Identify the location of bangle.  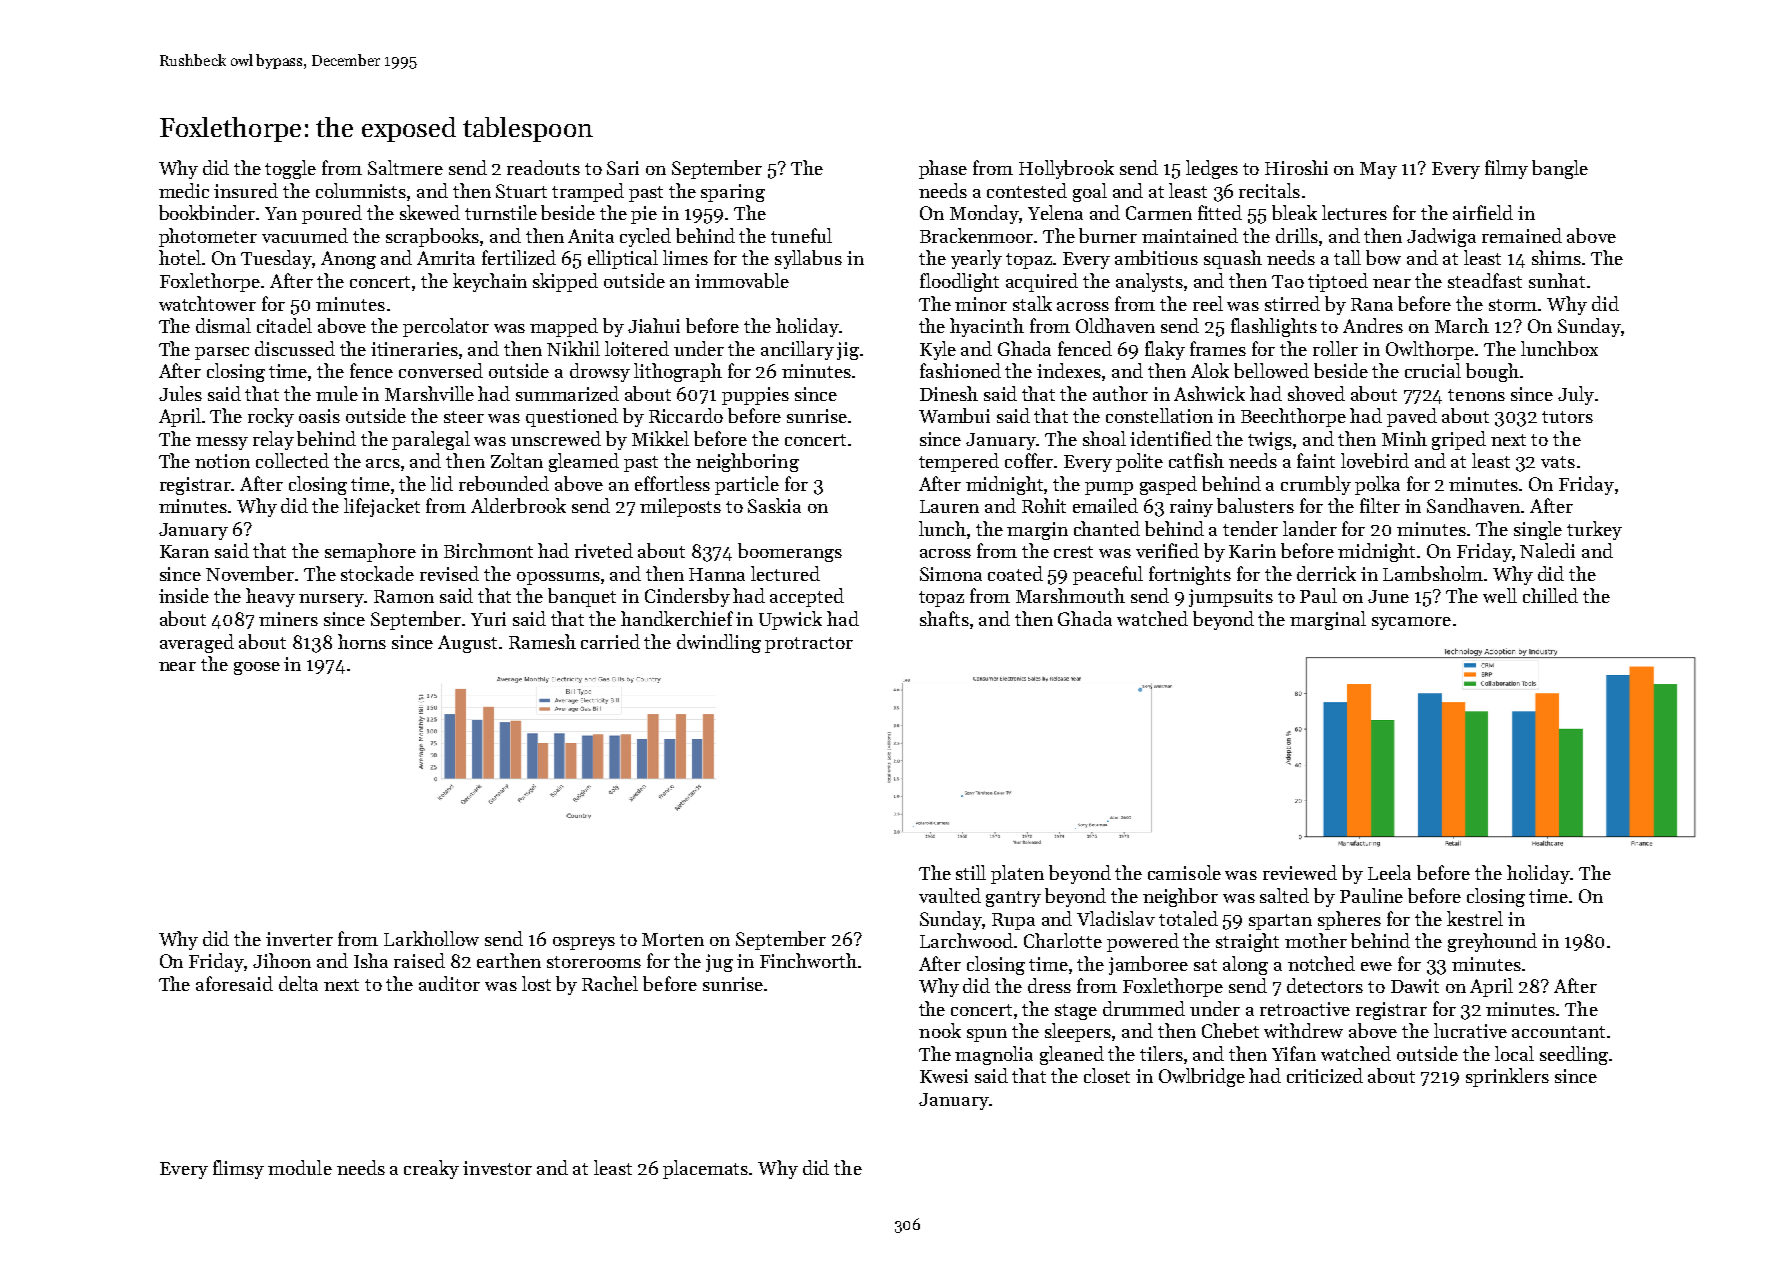
(1560, 169).
